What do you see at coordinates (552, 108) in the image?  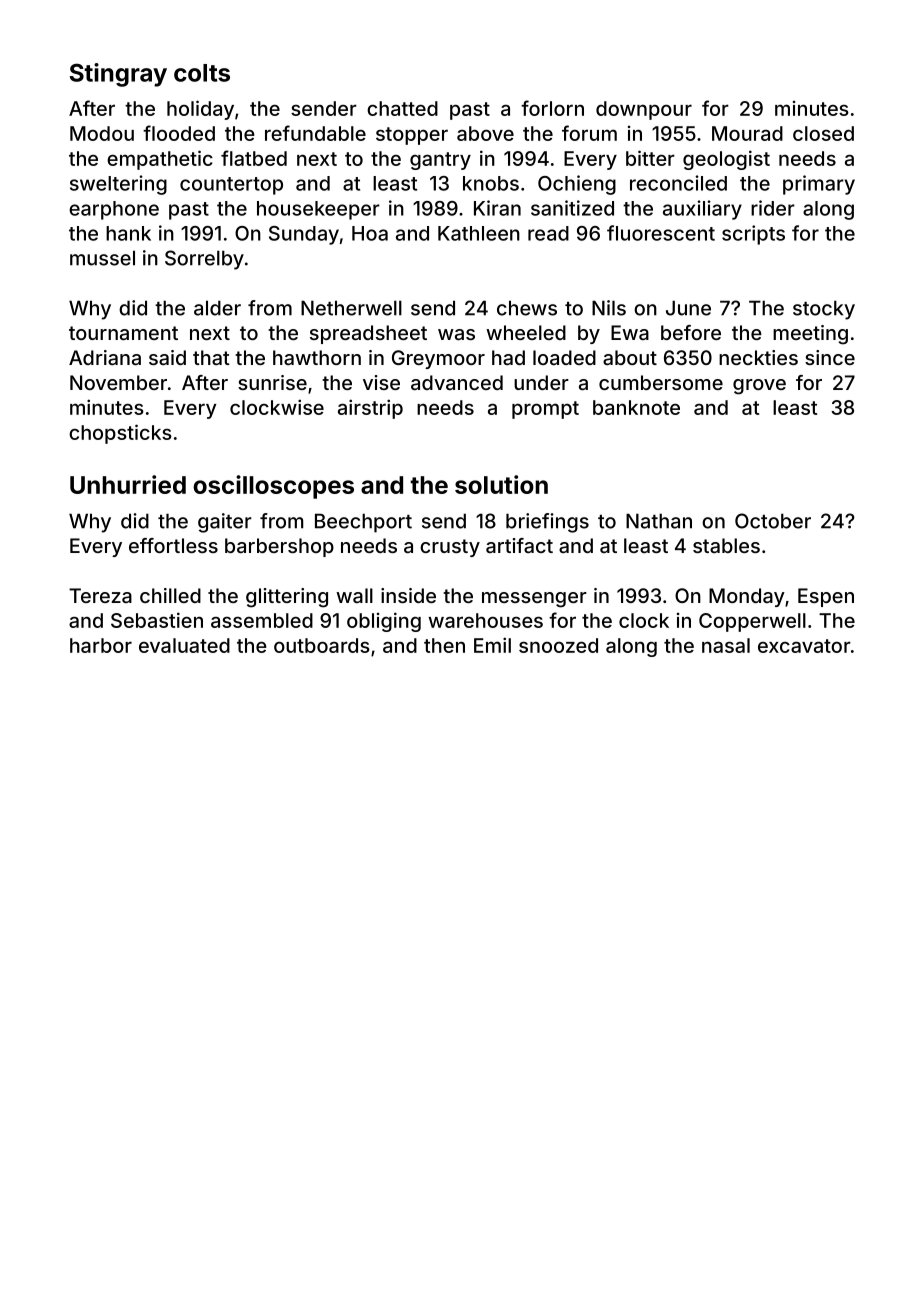 I see `forlorn` at bounding box center [552, 108].
